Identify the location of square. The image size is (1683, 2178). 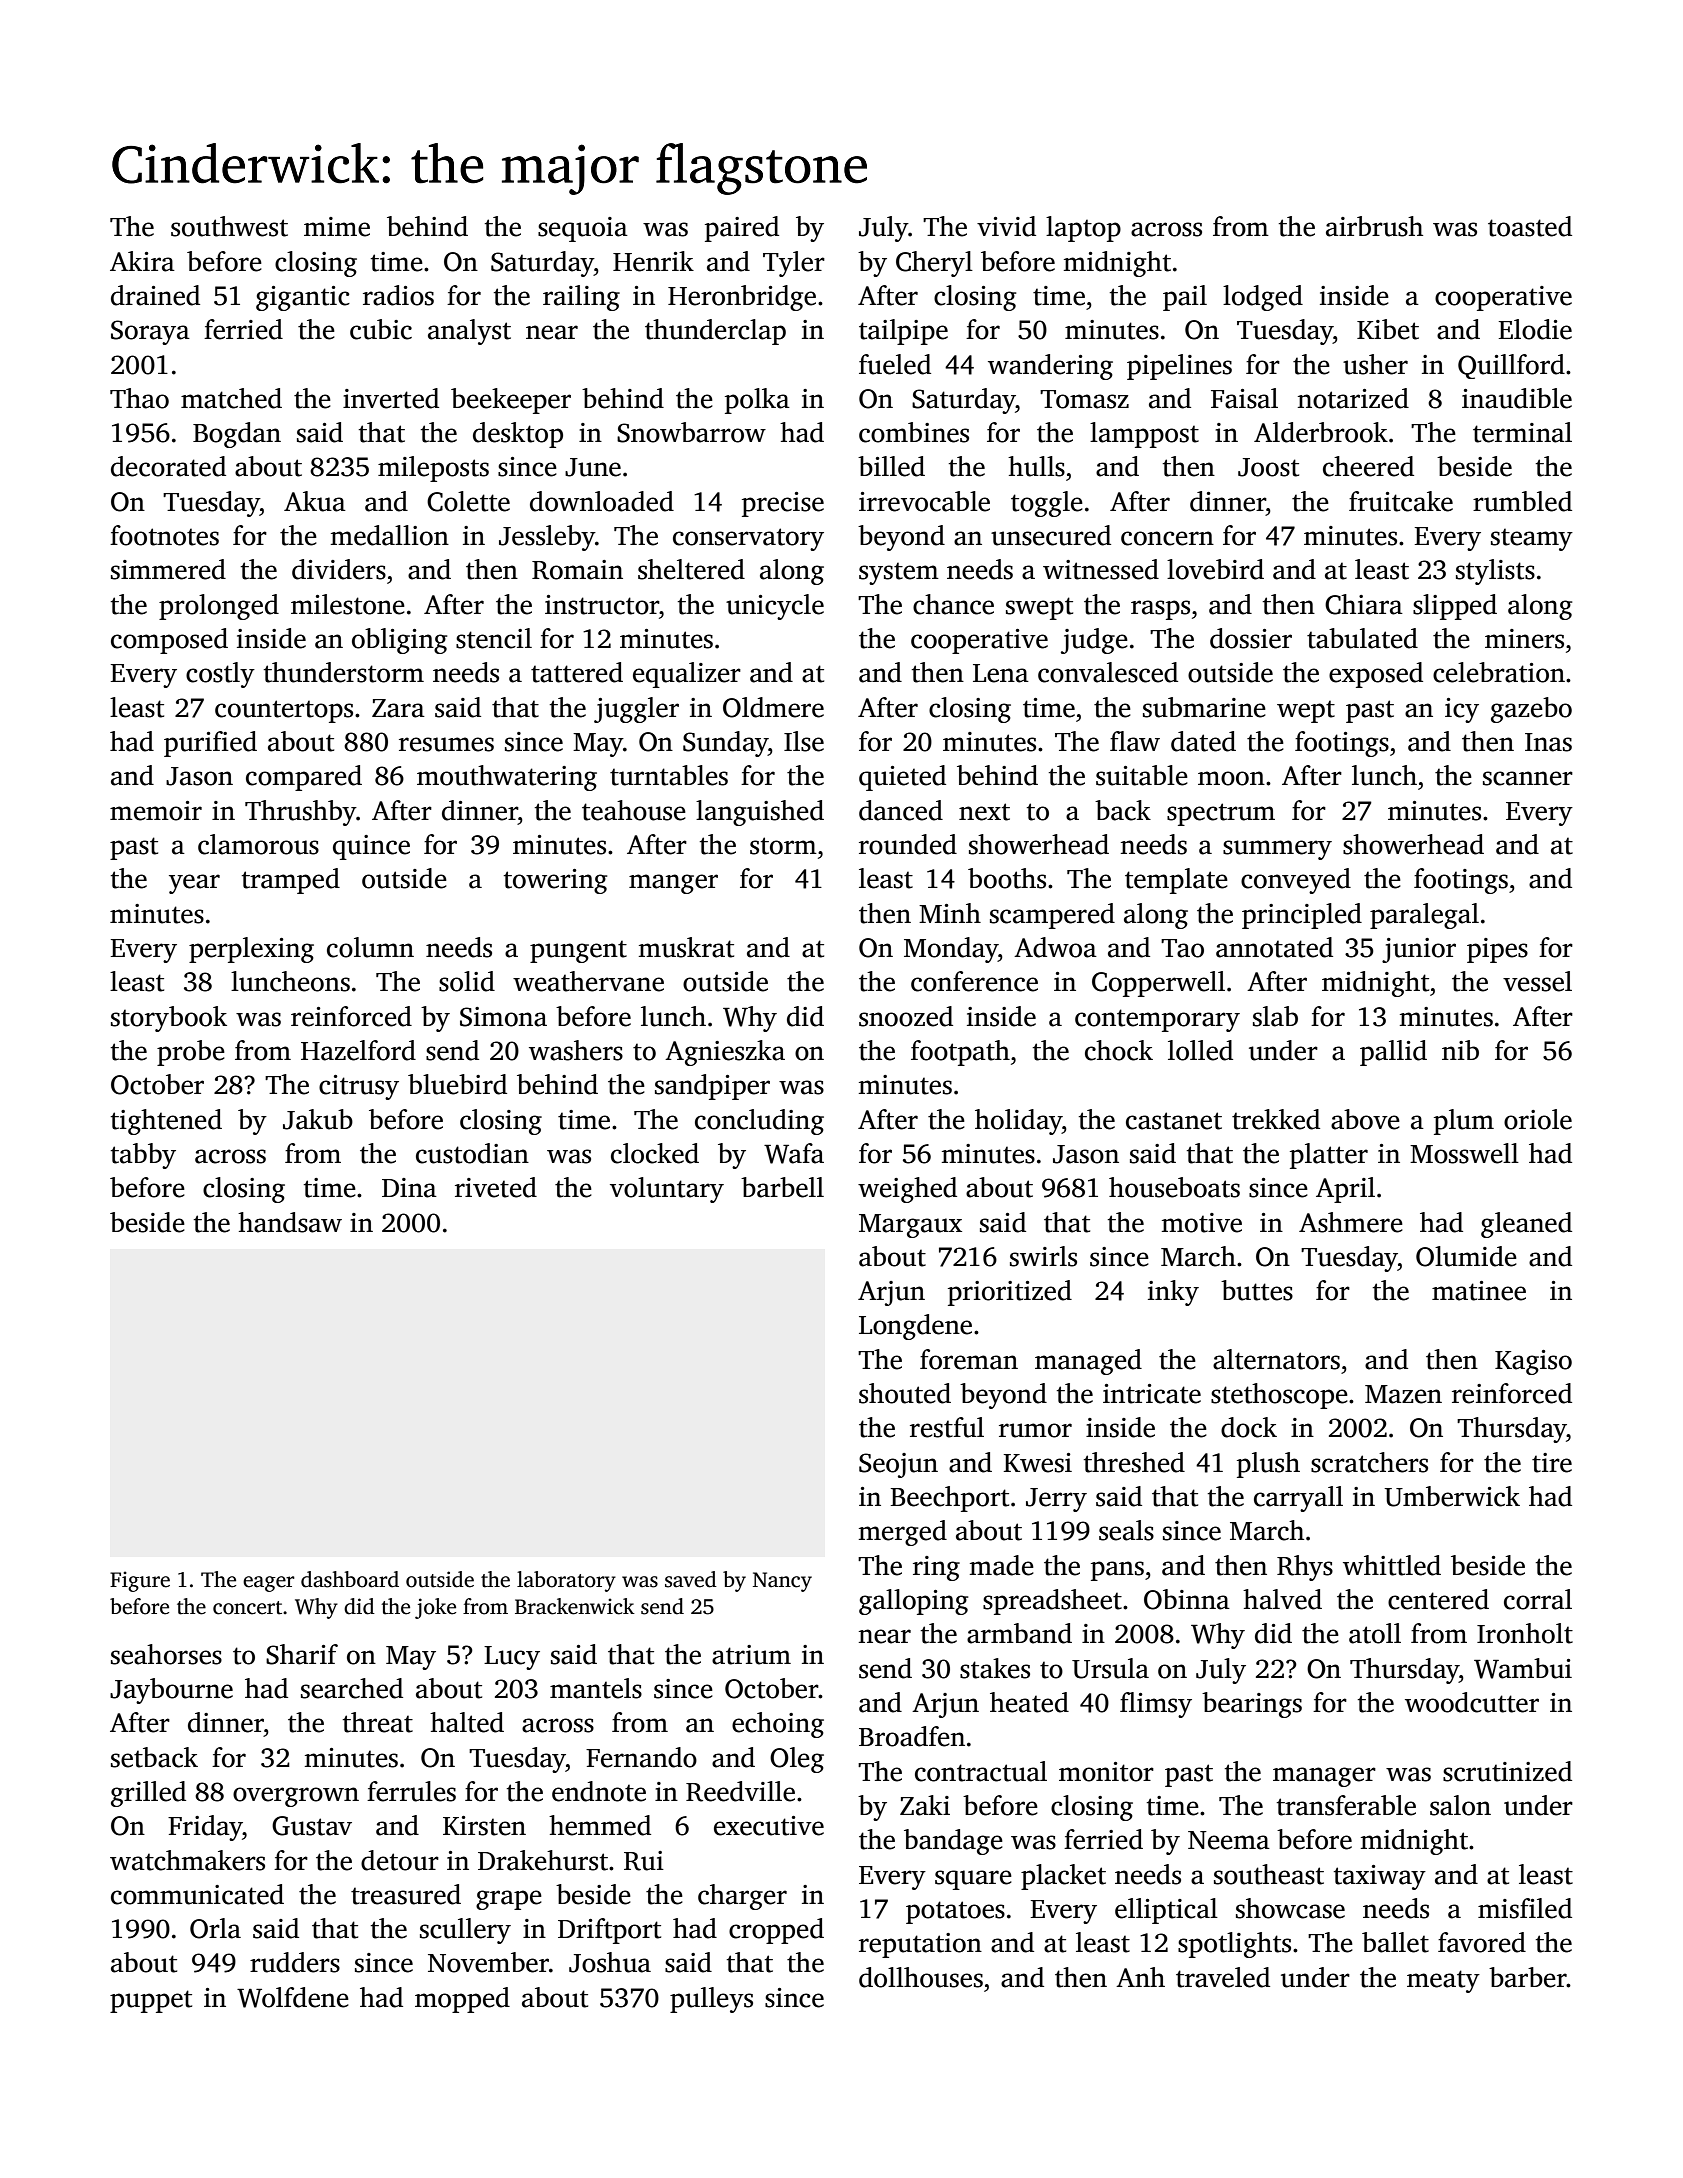
(973, 1880).
